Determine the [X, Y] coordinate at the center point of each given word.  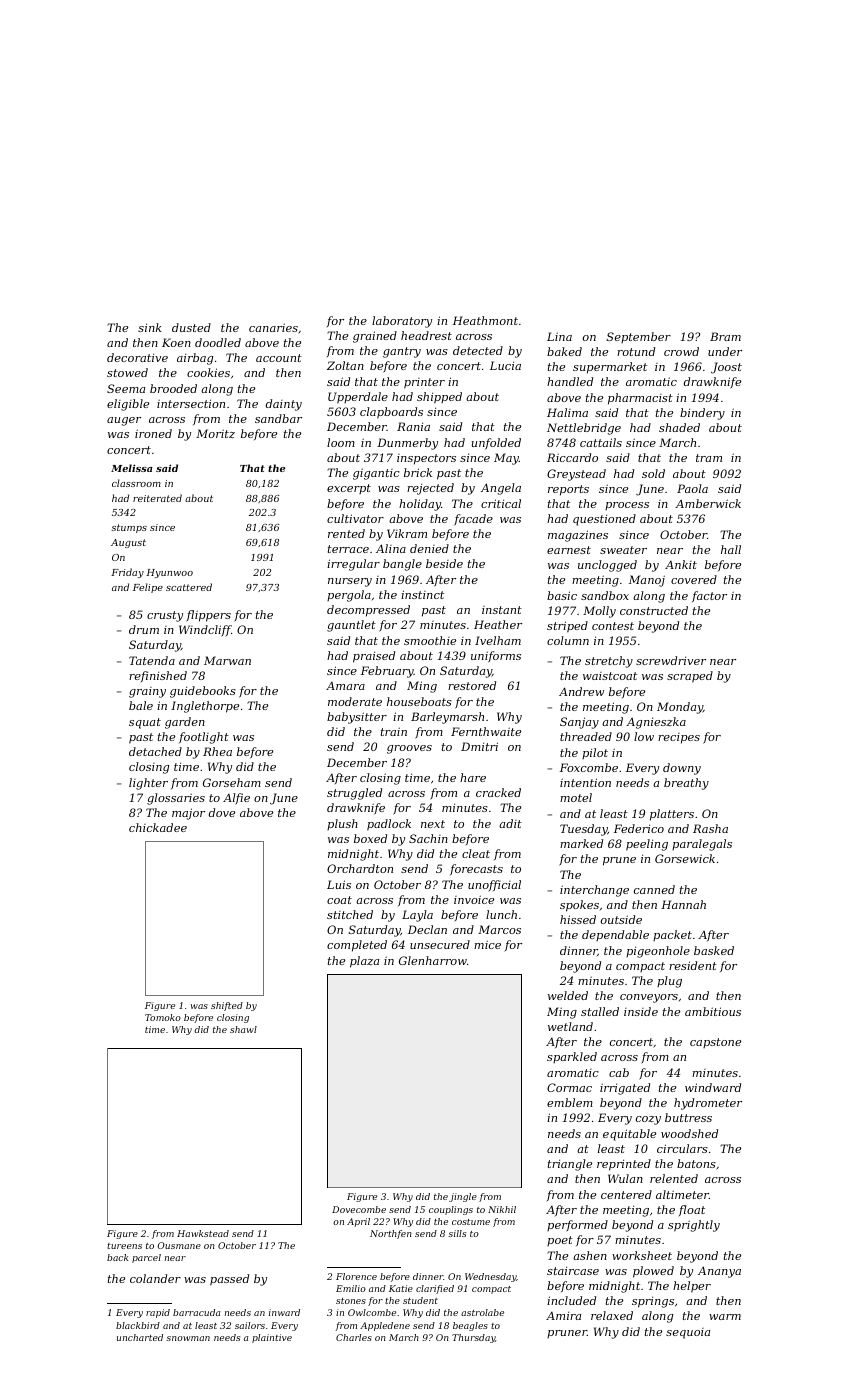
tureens [124, 1246]
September [639, 337]
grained [375, 337]
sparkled [572, 1057]
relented [674, 1178]
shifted [227, 1006]
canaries [273, 327]
